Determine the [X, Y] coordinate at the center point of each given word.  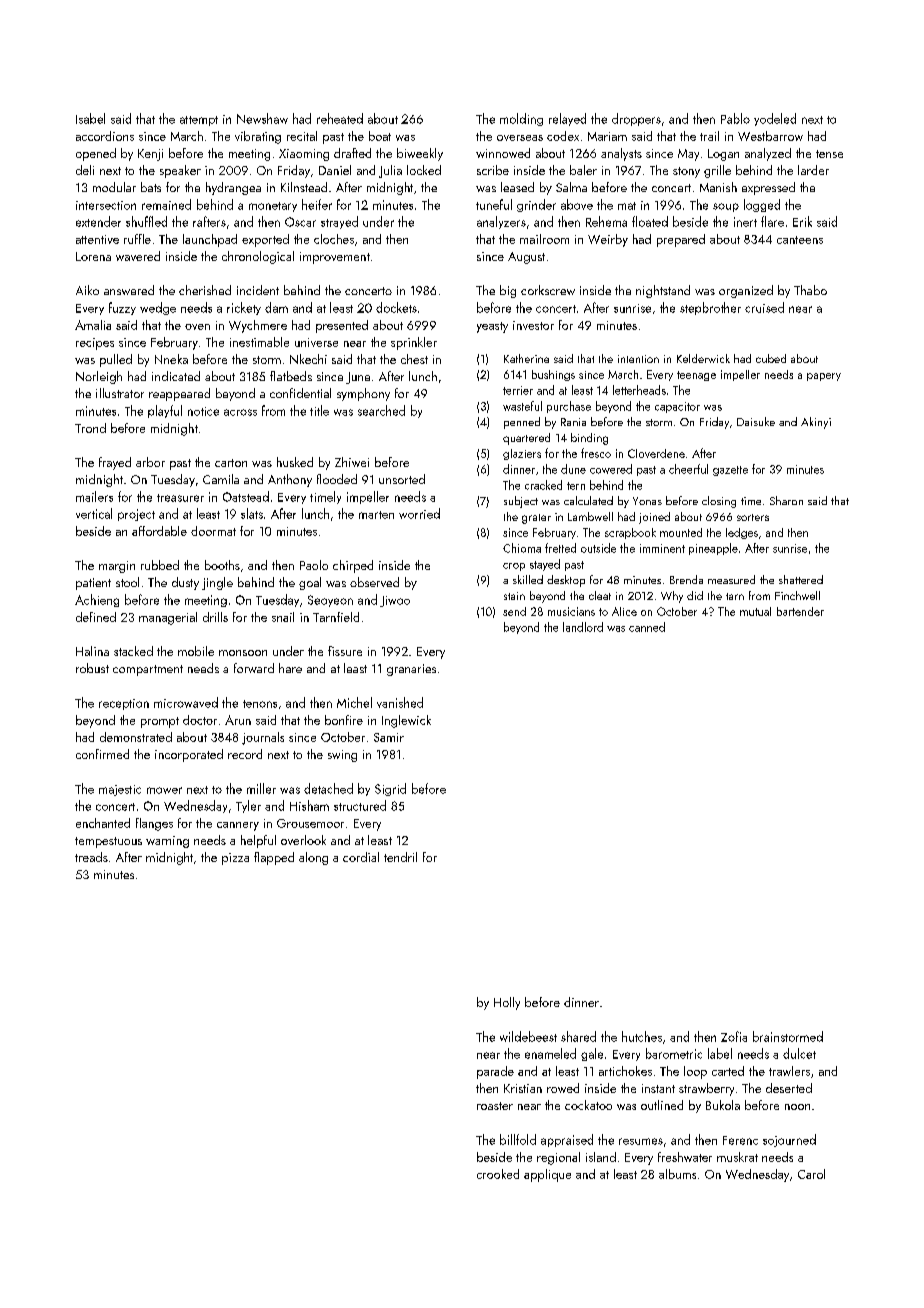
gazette [730, 471]
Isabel [90, 118]
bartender [800, 611]
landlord [583, 627]
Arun [238, 720]
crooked [498, 1174]
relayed [567, 119]
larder [813, 170]
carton [231, 463]
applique [547, 1175]
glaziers [522, 454]
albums [677, 1174]
